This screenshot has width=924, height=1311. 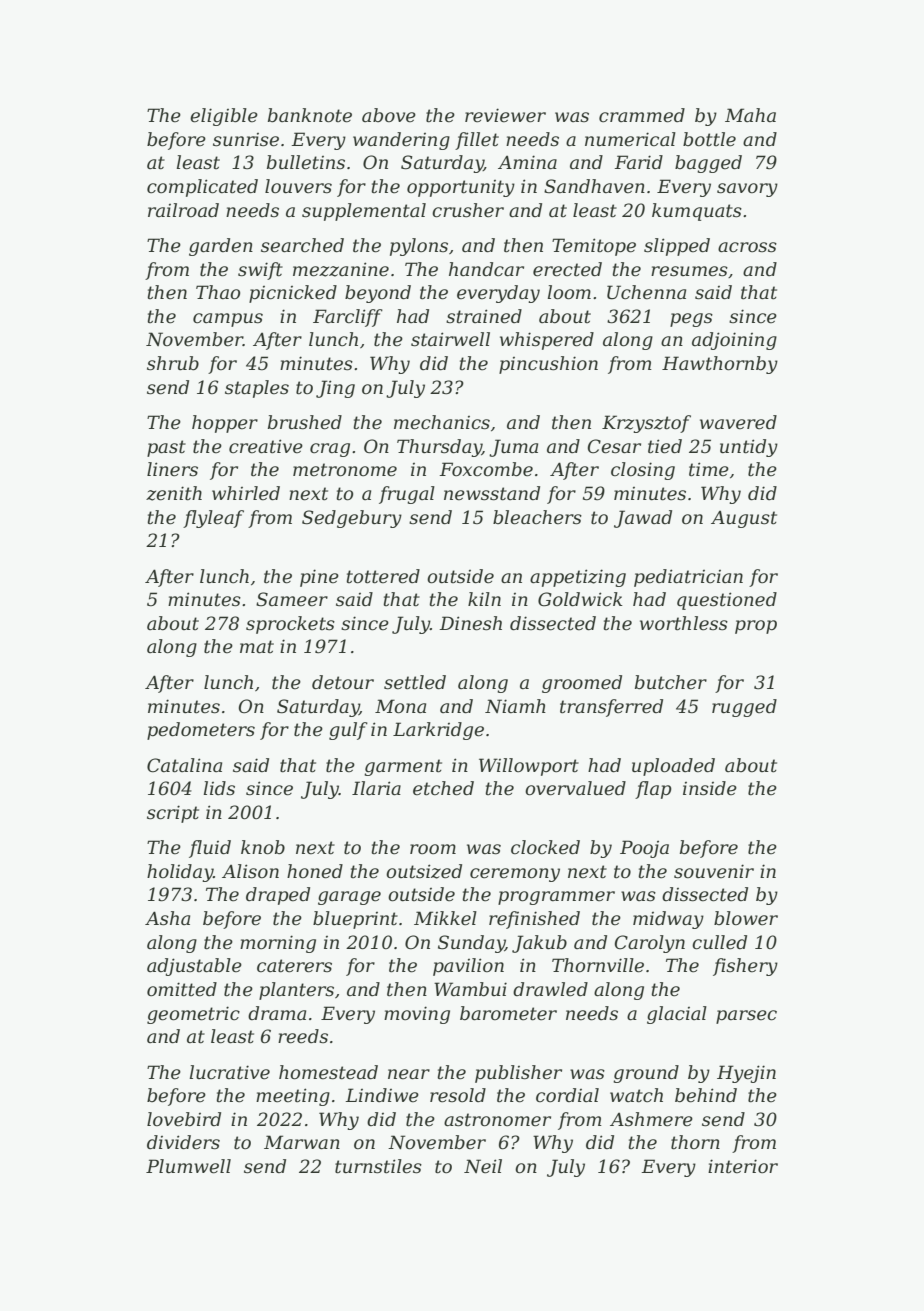 What do you see at coordinates (483, 1166) in the screenshot?
I see `Neil` at bounding box center [483, 1166].
